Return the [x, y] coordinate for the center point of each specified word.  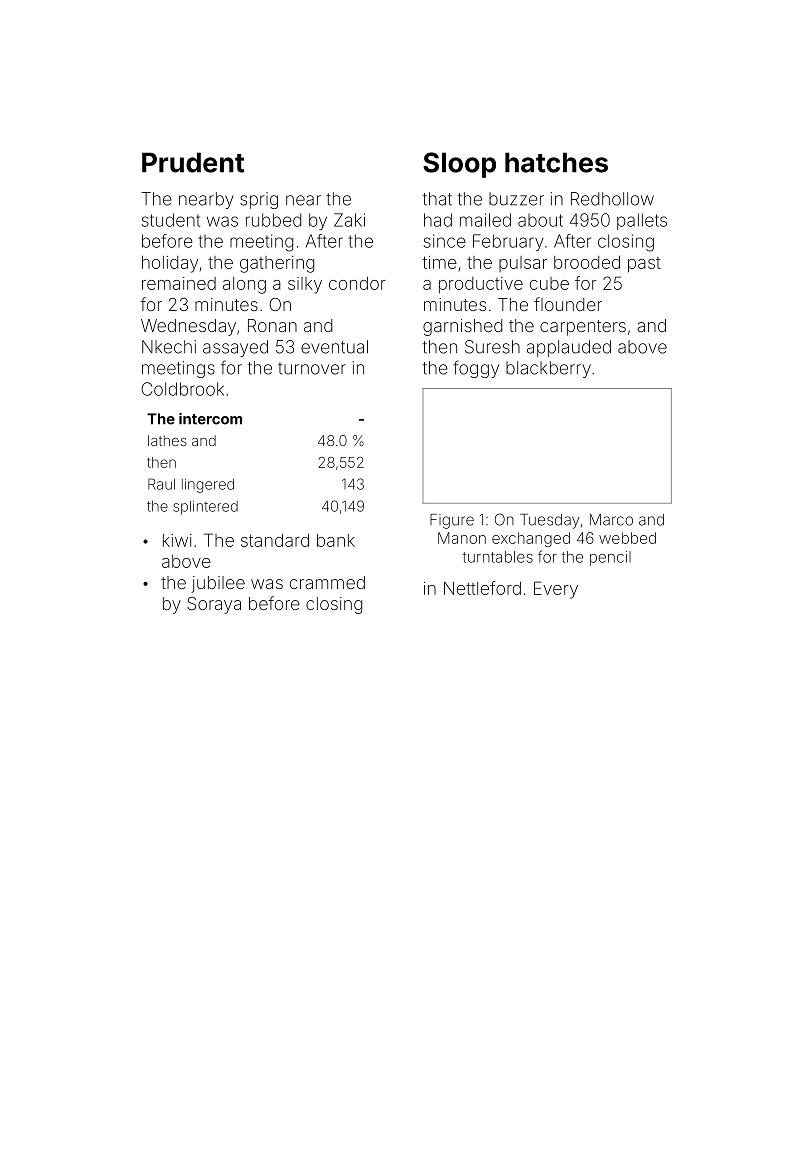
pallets [642, 221]
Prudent [193, 162]
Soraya [214, 605]
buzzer [516, 199]
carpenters [583, 328]
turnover [312, 368]
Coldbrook [182, 389]
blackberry [548, 369]
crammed [327, 582]
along [244, 285]
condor [357, 283]
